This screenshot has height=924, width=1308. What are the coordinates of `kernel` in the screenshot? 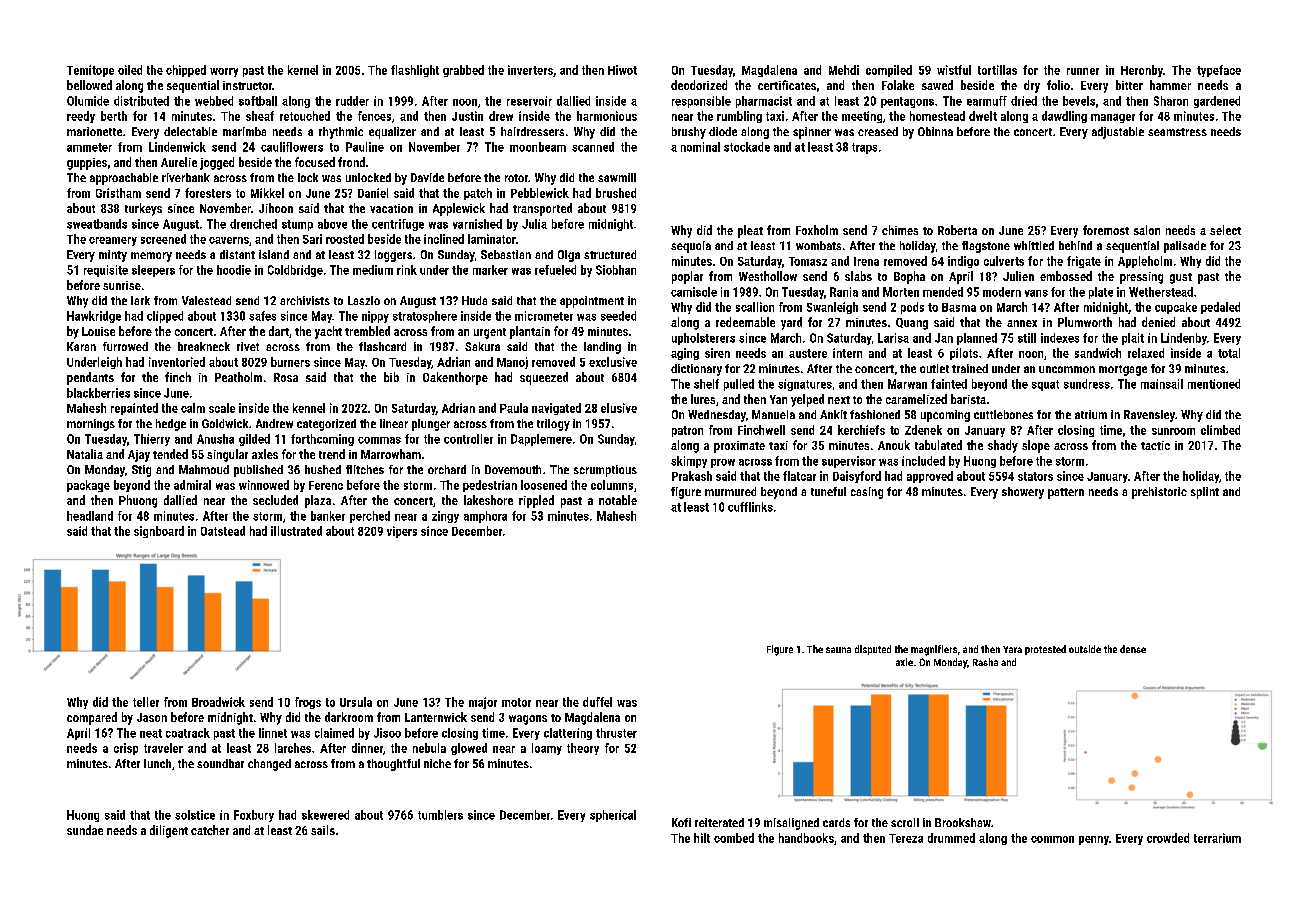 It's located at (303, 70).
